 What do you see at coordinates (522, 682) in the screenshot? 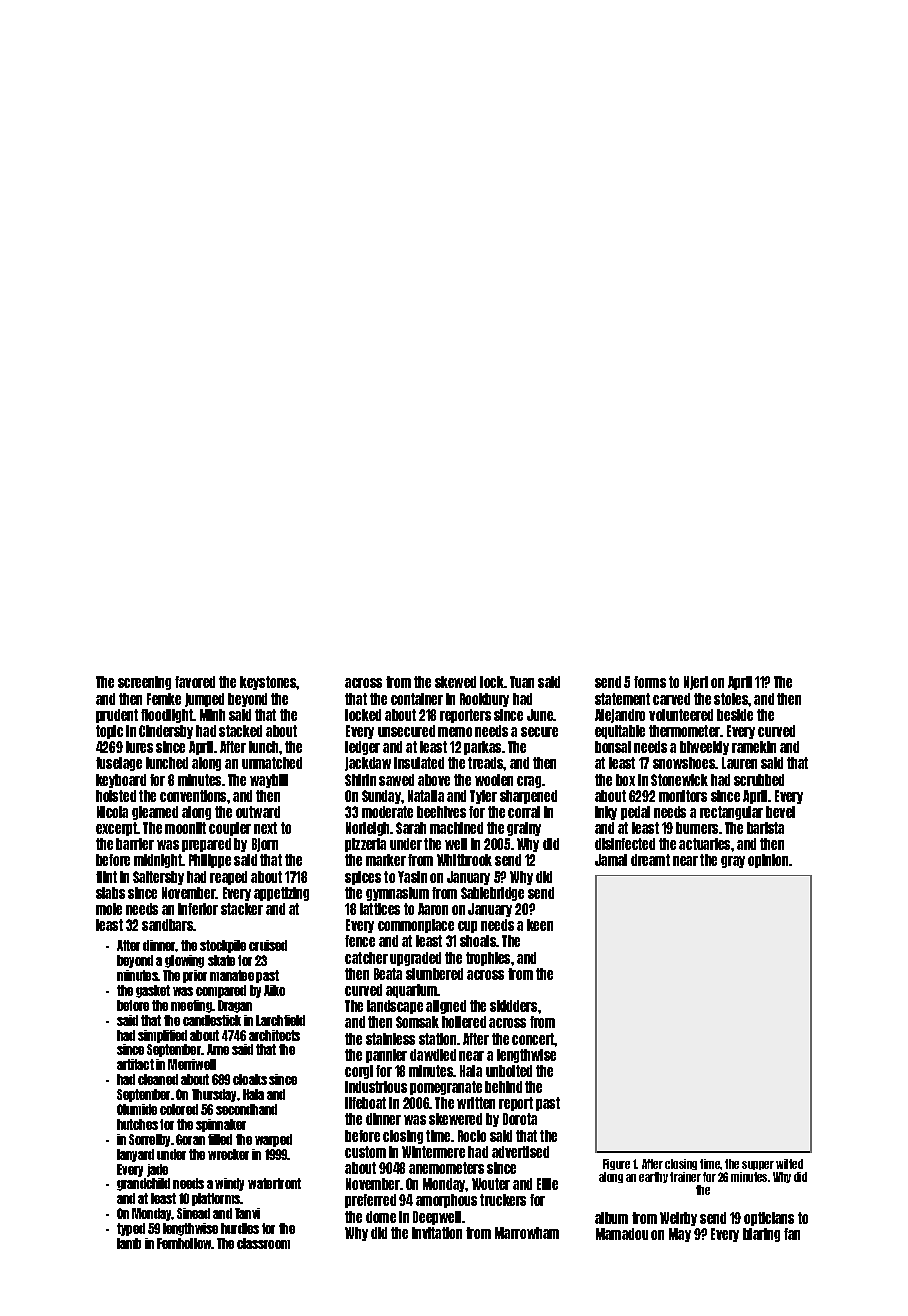
I see `Tuan` at bounding box center [522, 682].
